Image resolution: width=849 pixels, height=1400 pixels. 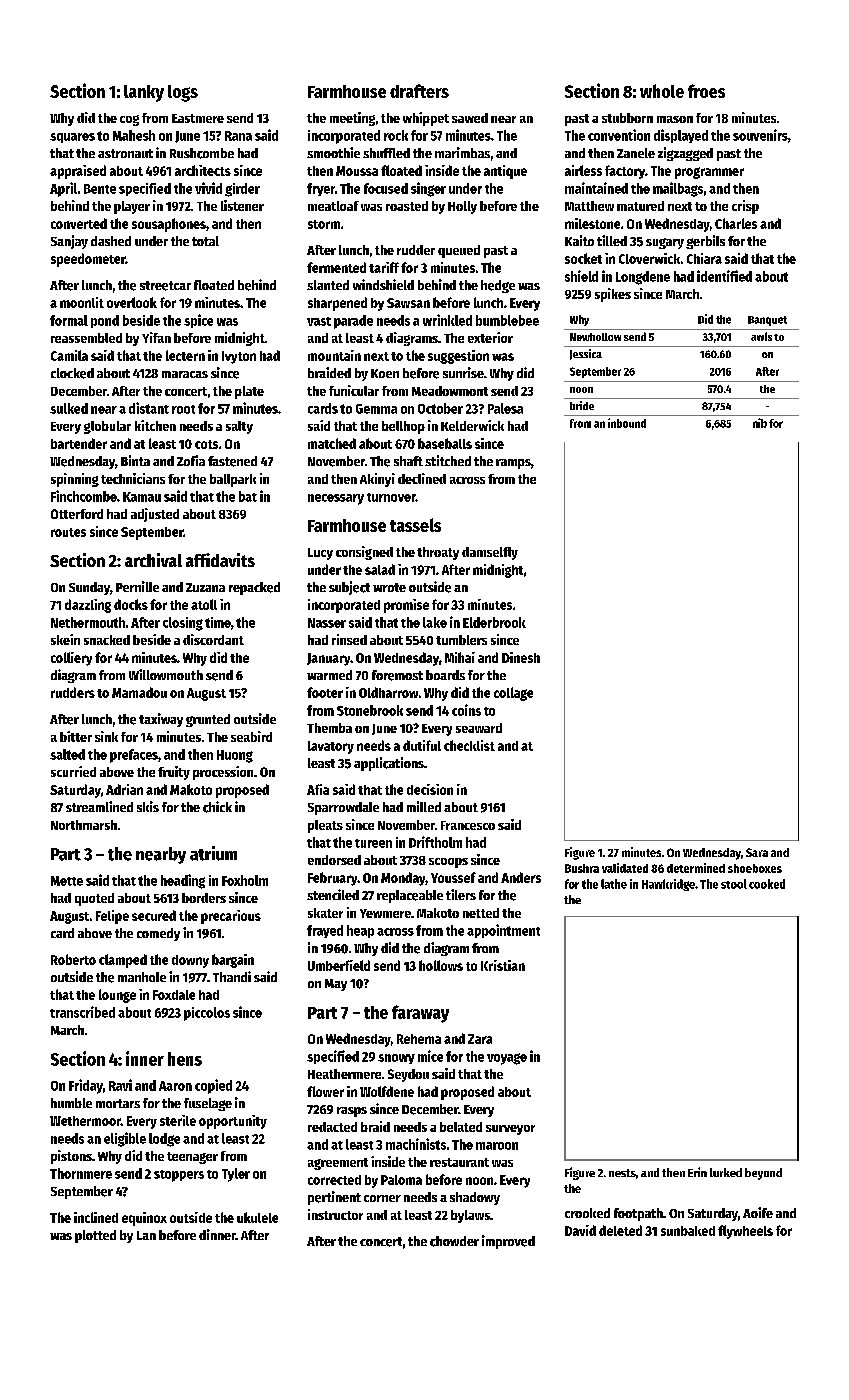 What do you see at coordinates (410, 896) in the screenshot?
I see `replaceable` at bounding box center [410, 896].
